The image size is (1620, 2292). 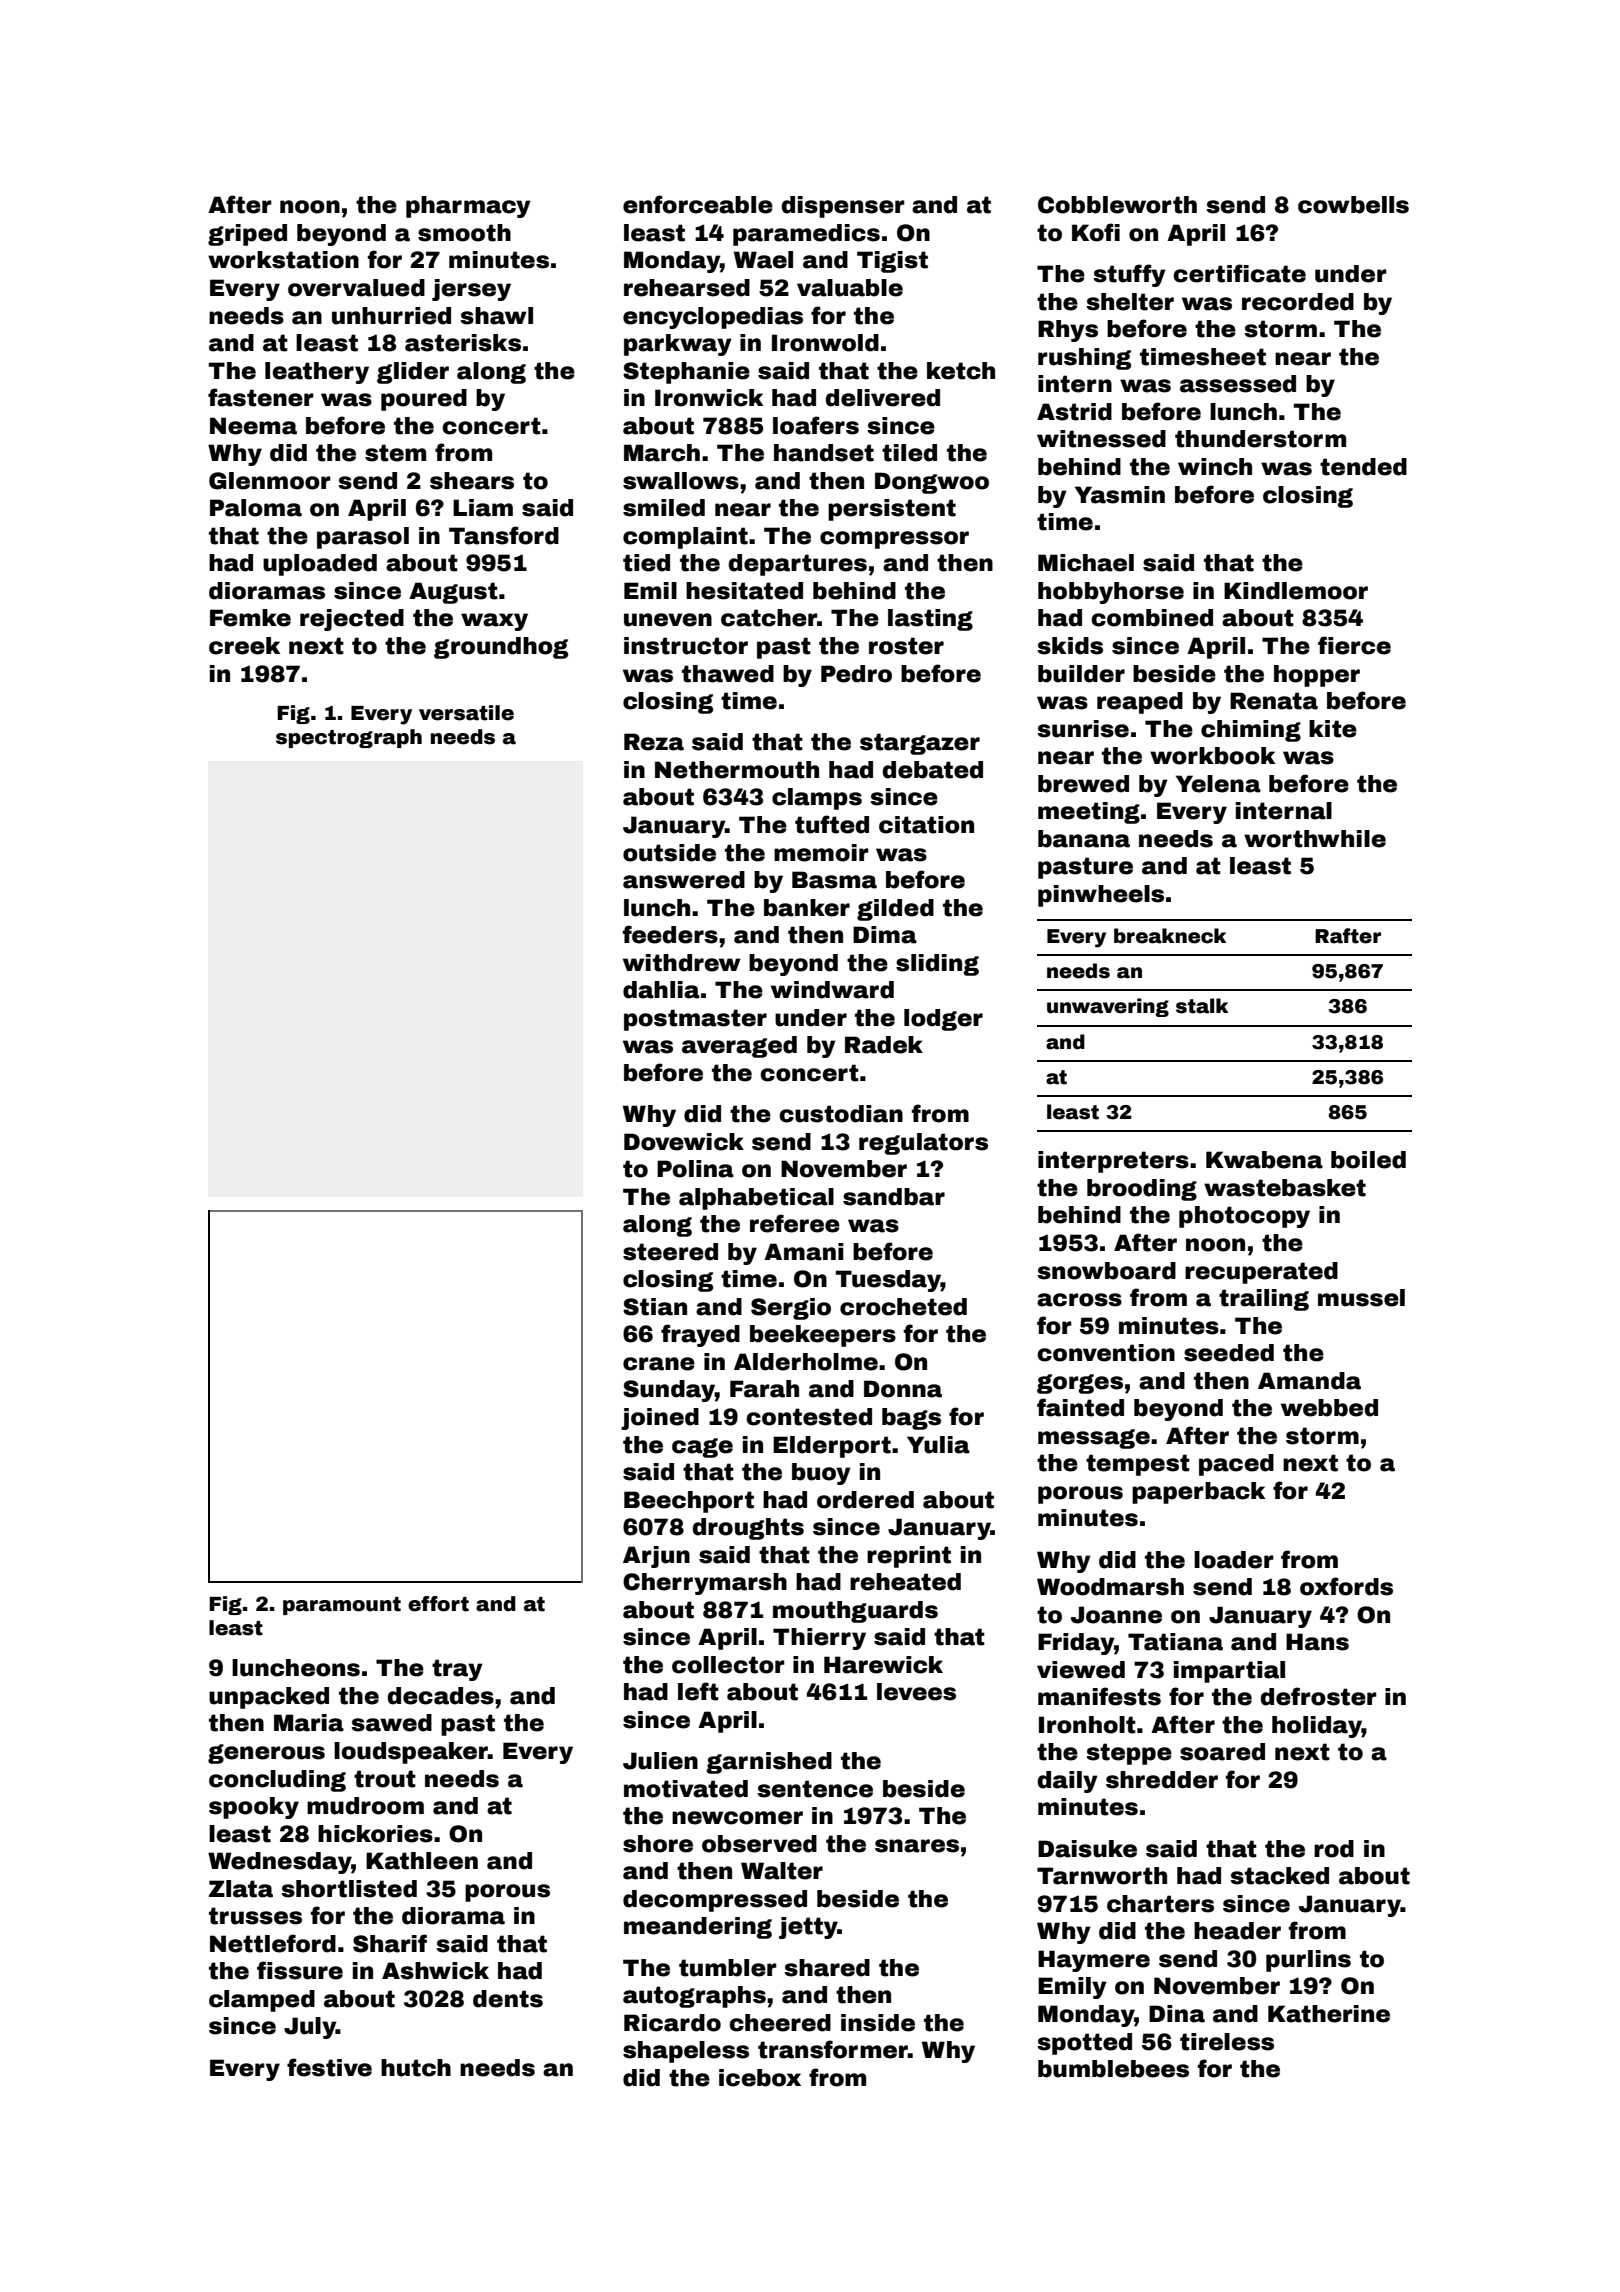 I want to click on viewed, so click(x=1081, y=1670).
